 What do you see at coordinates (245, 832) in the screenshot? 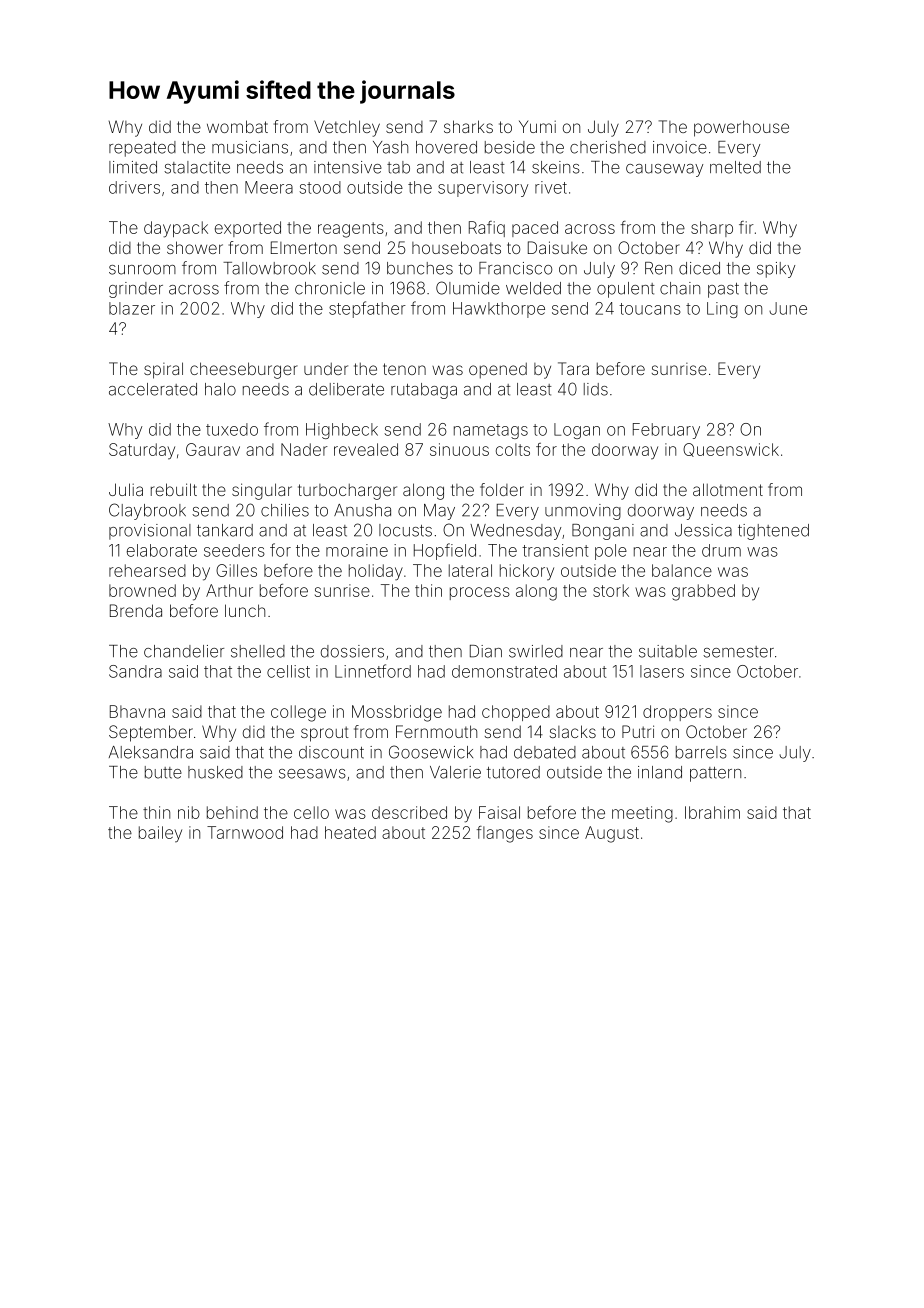
I see `Tarnwood` at bounding box center [245, 832].
